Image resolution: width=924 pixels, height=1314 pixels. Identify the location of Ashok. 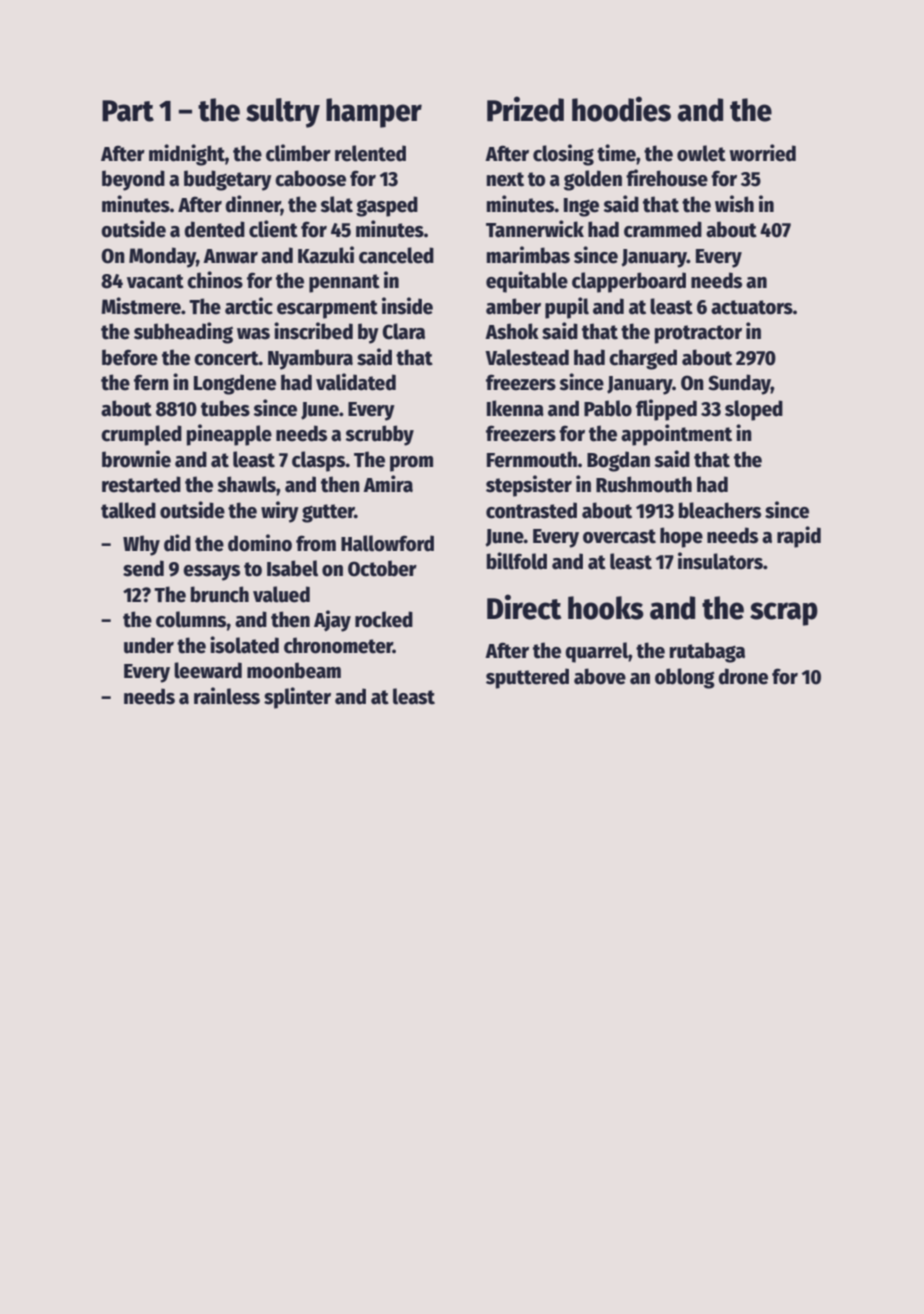
(512, 331).
